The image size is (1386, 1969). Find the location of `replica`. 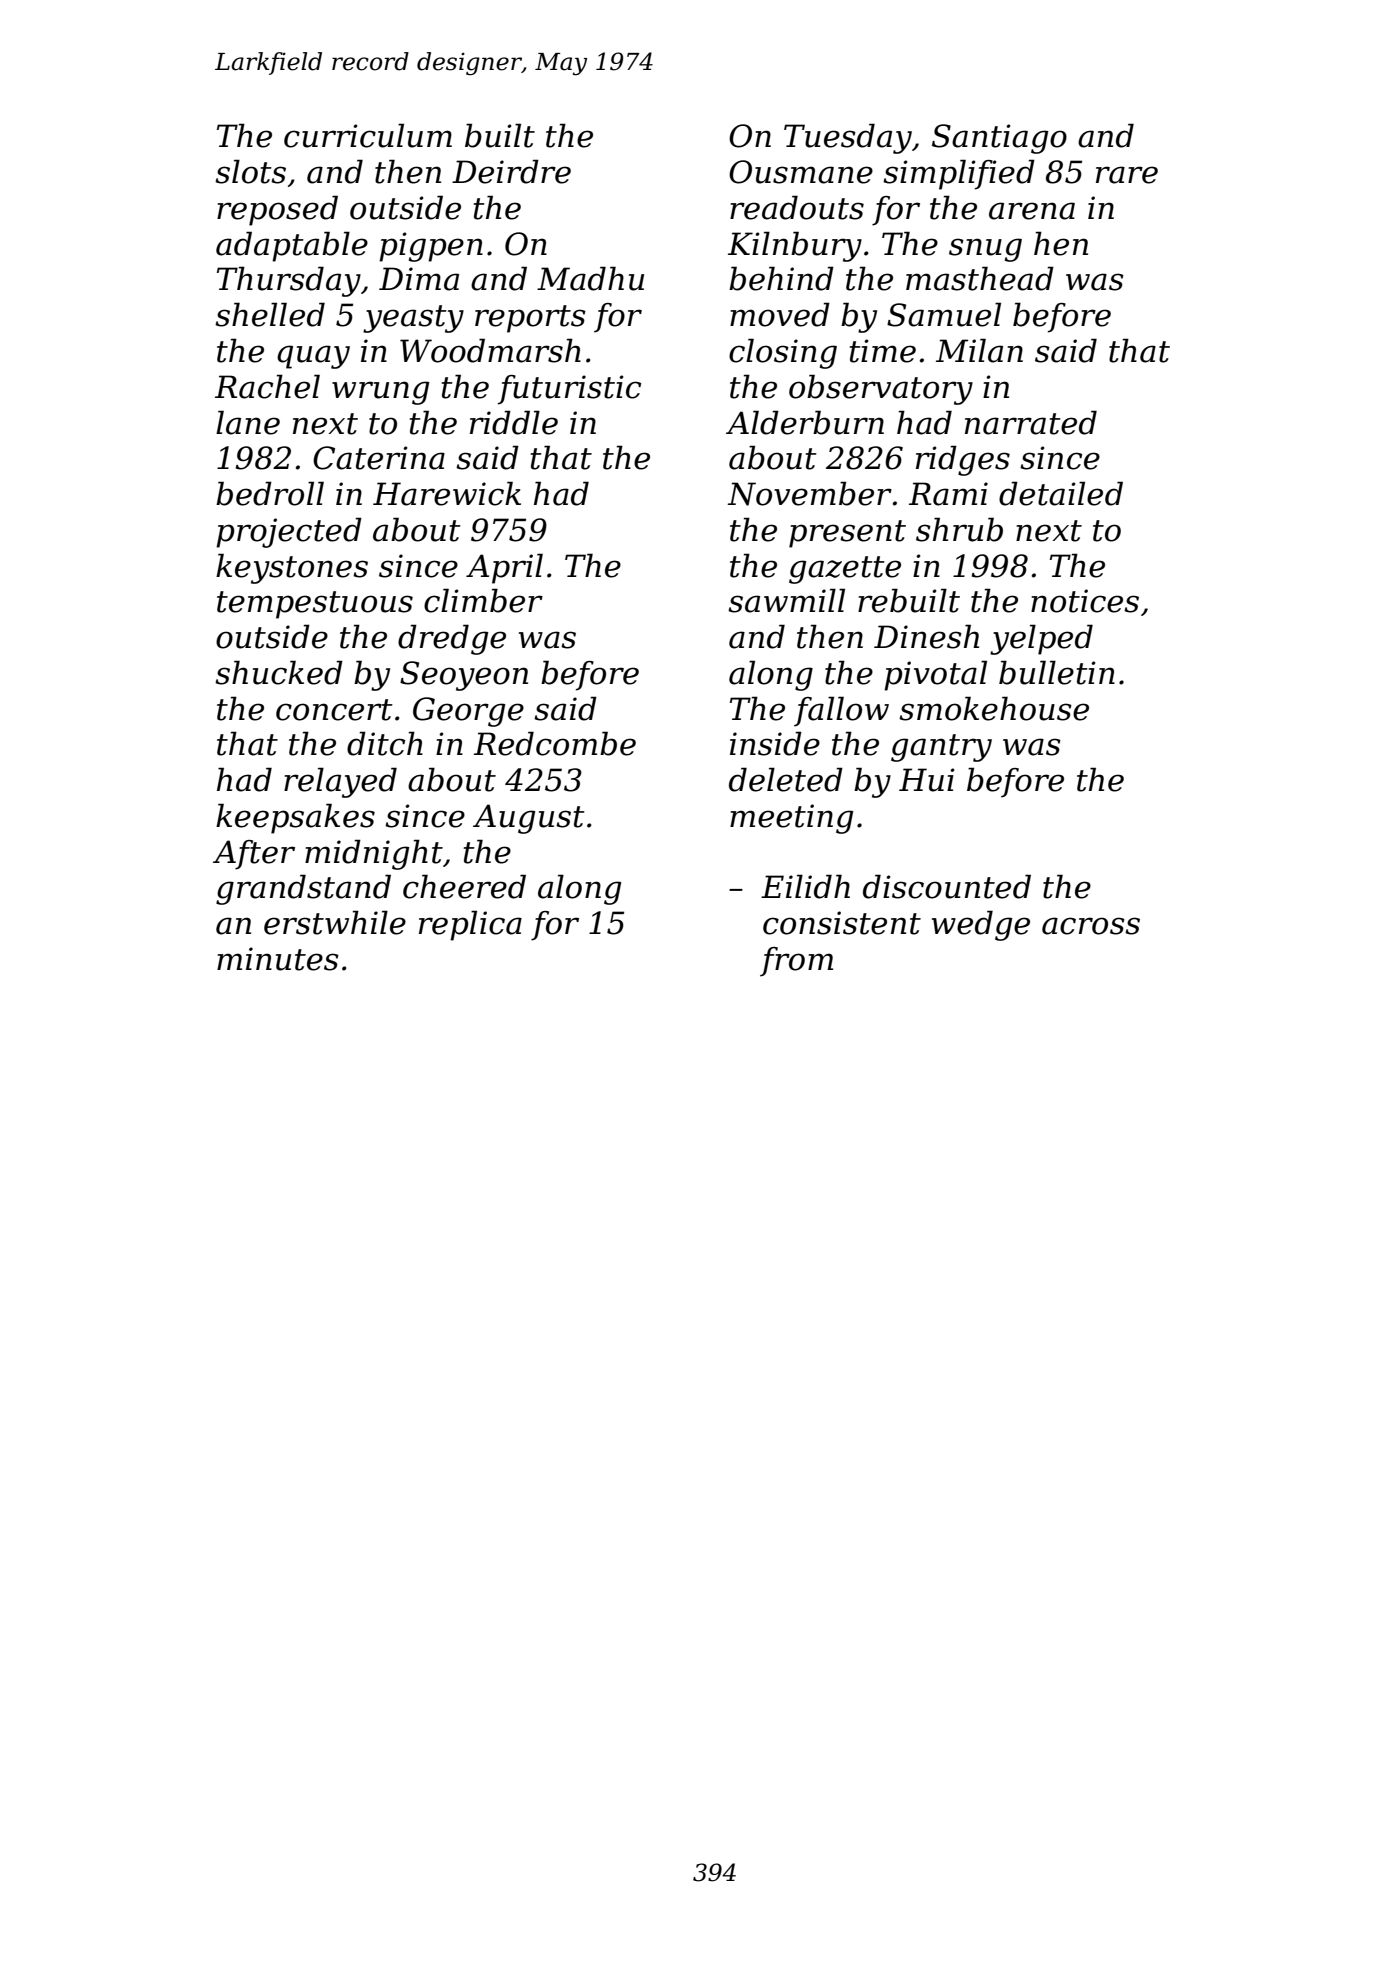

replica is located at coordinates (470, 925).
